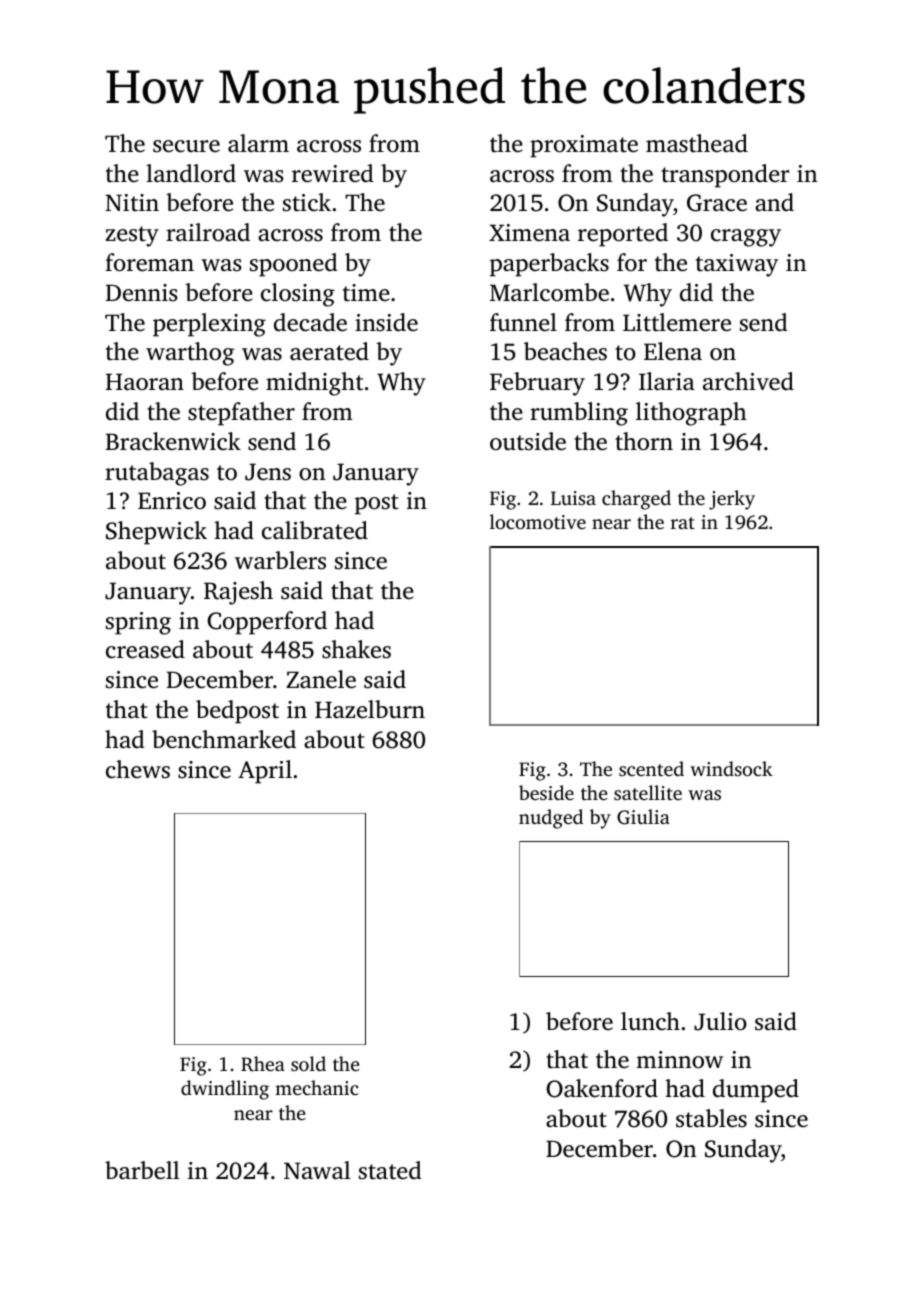  Describe the element at coordinates (725, 176) in the screenshot. I see `transponder` at that location.
